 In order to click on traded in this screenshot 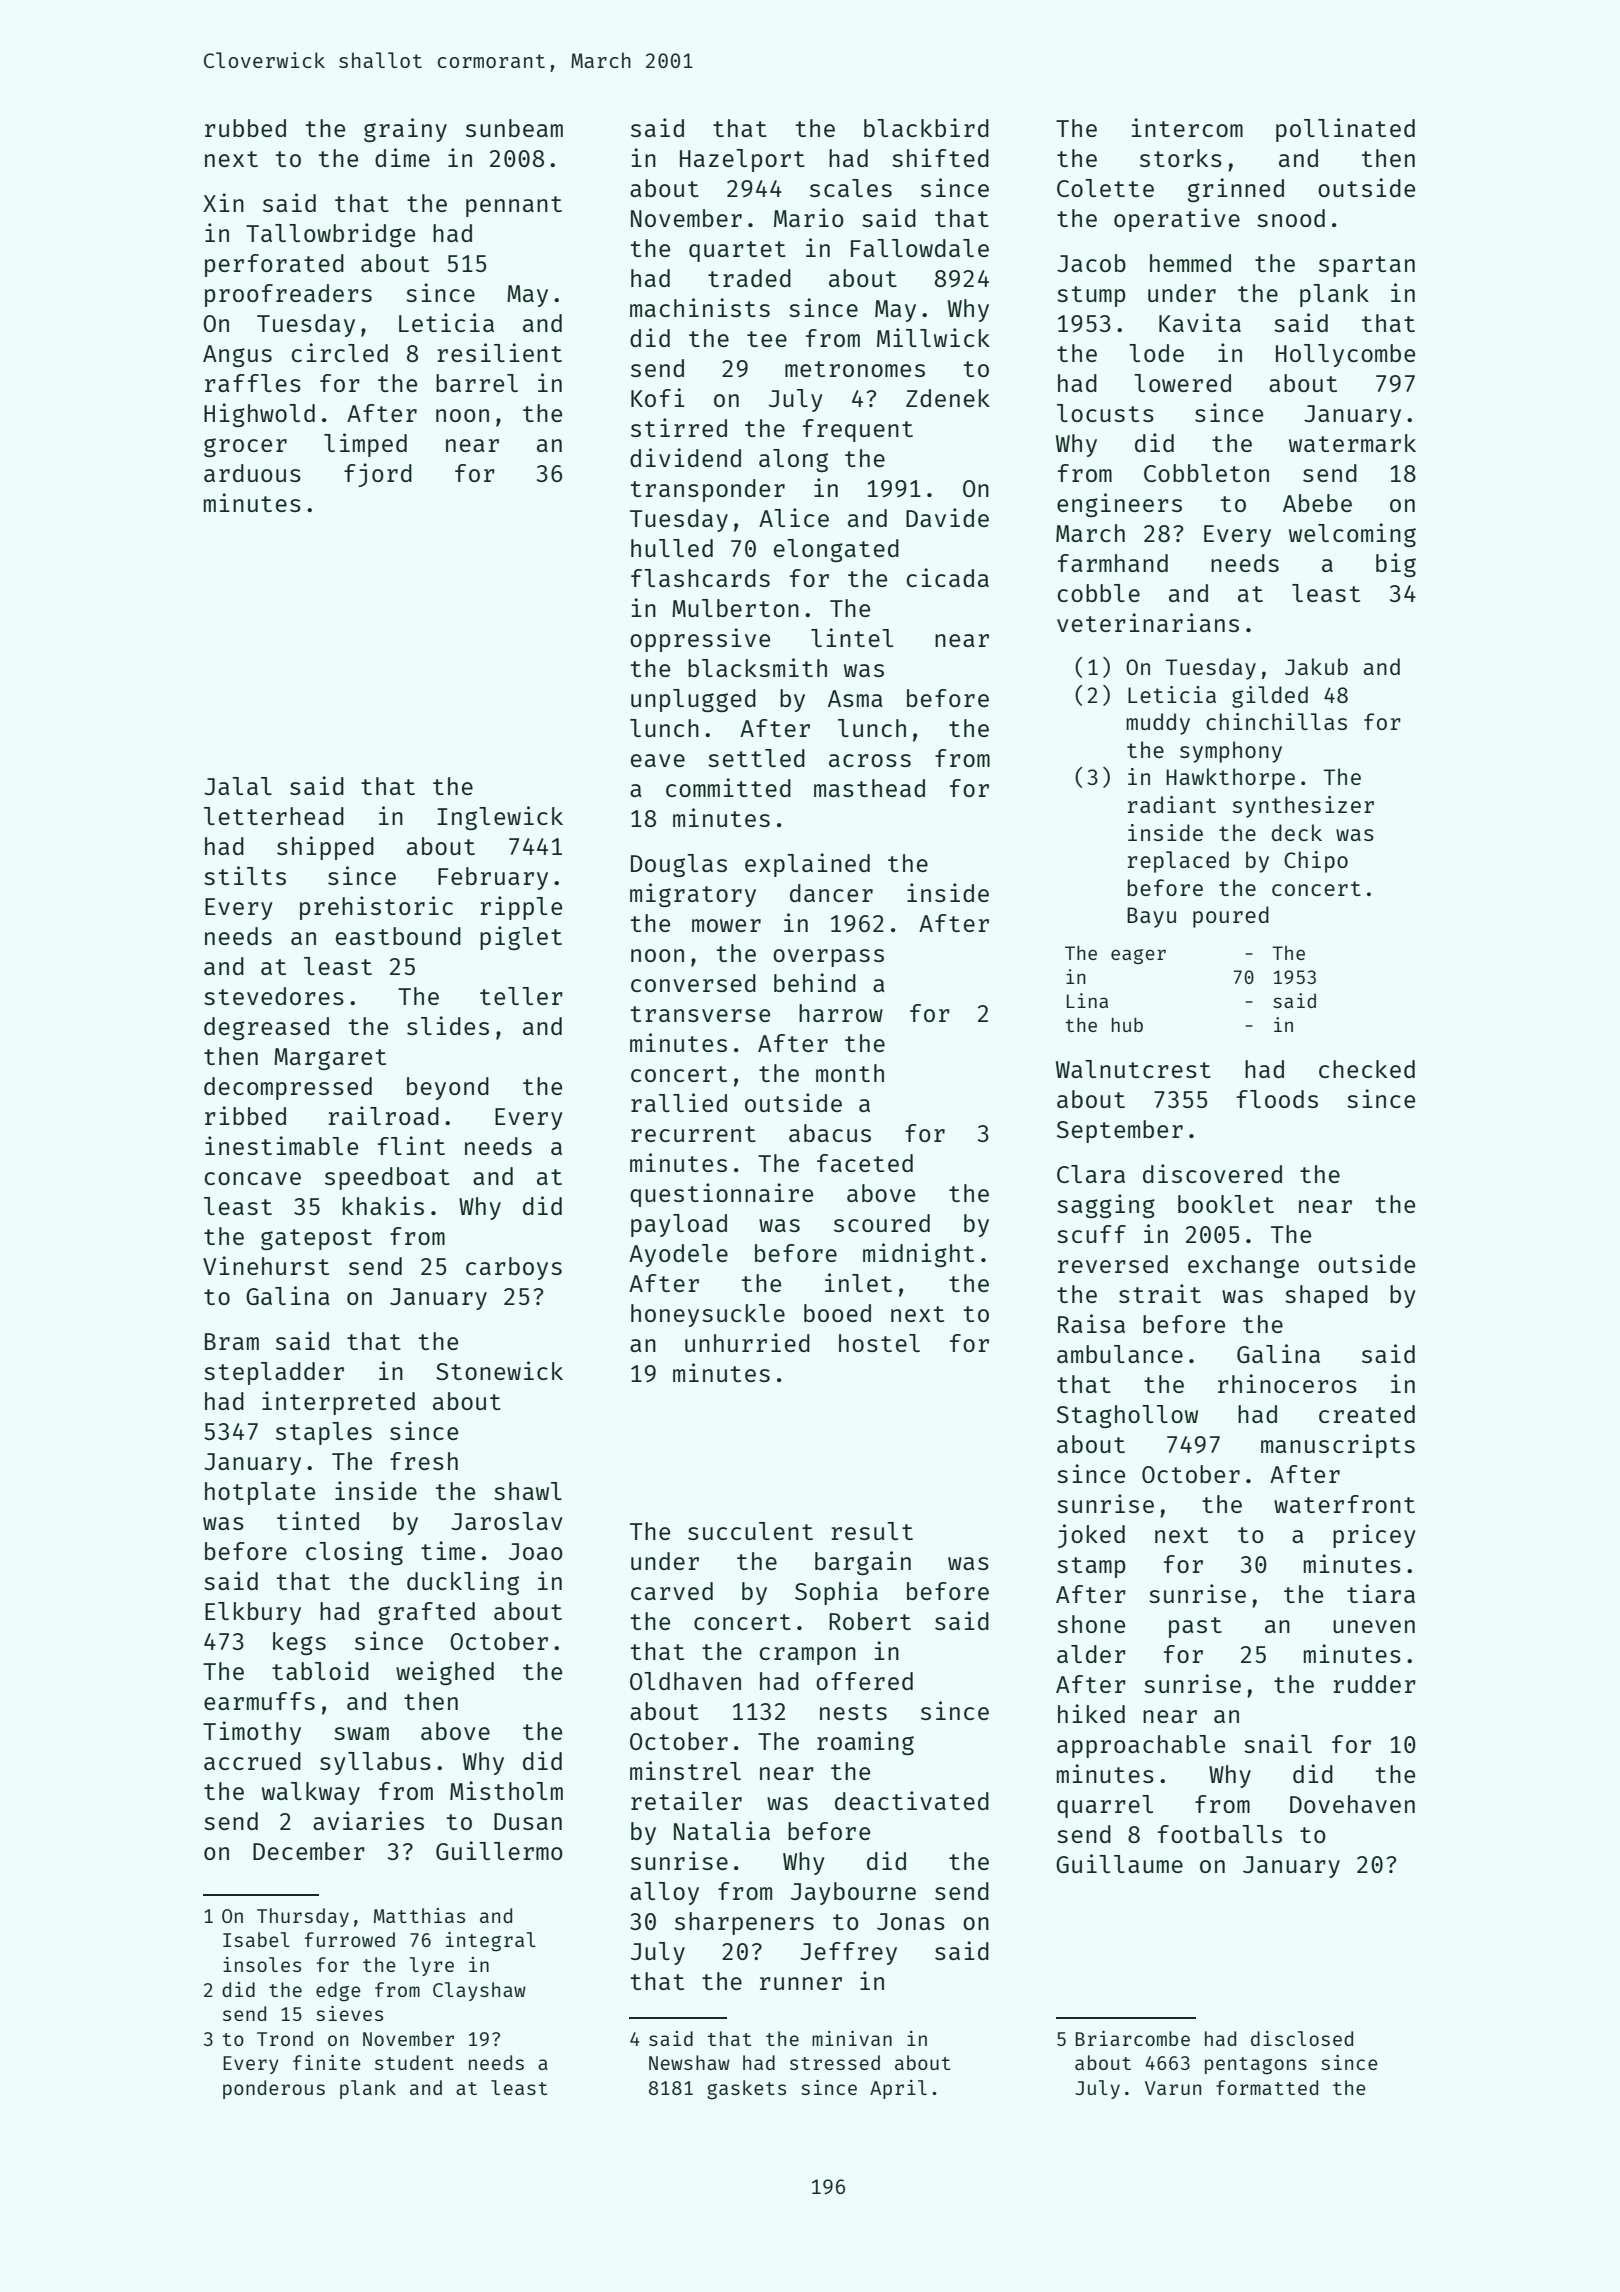, I will do `click(749, 278)`.
